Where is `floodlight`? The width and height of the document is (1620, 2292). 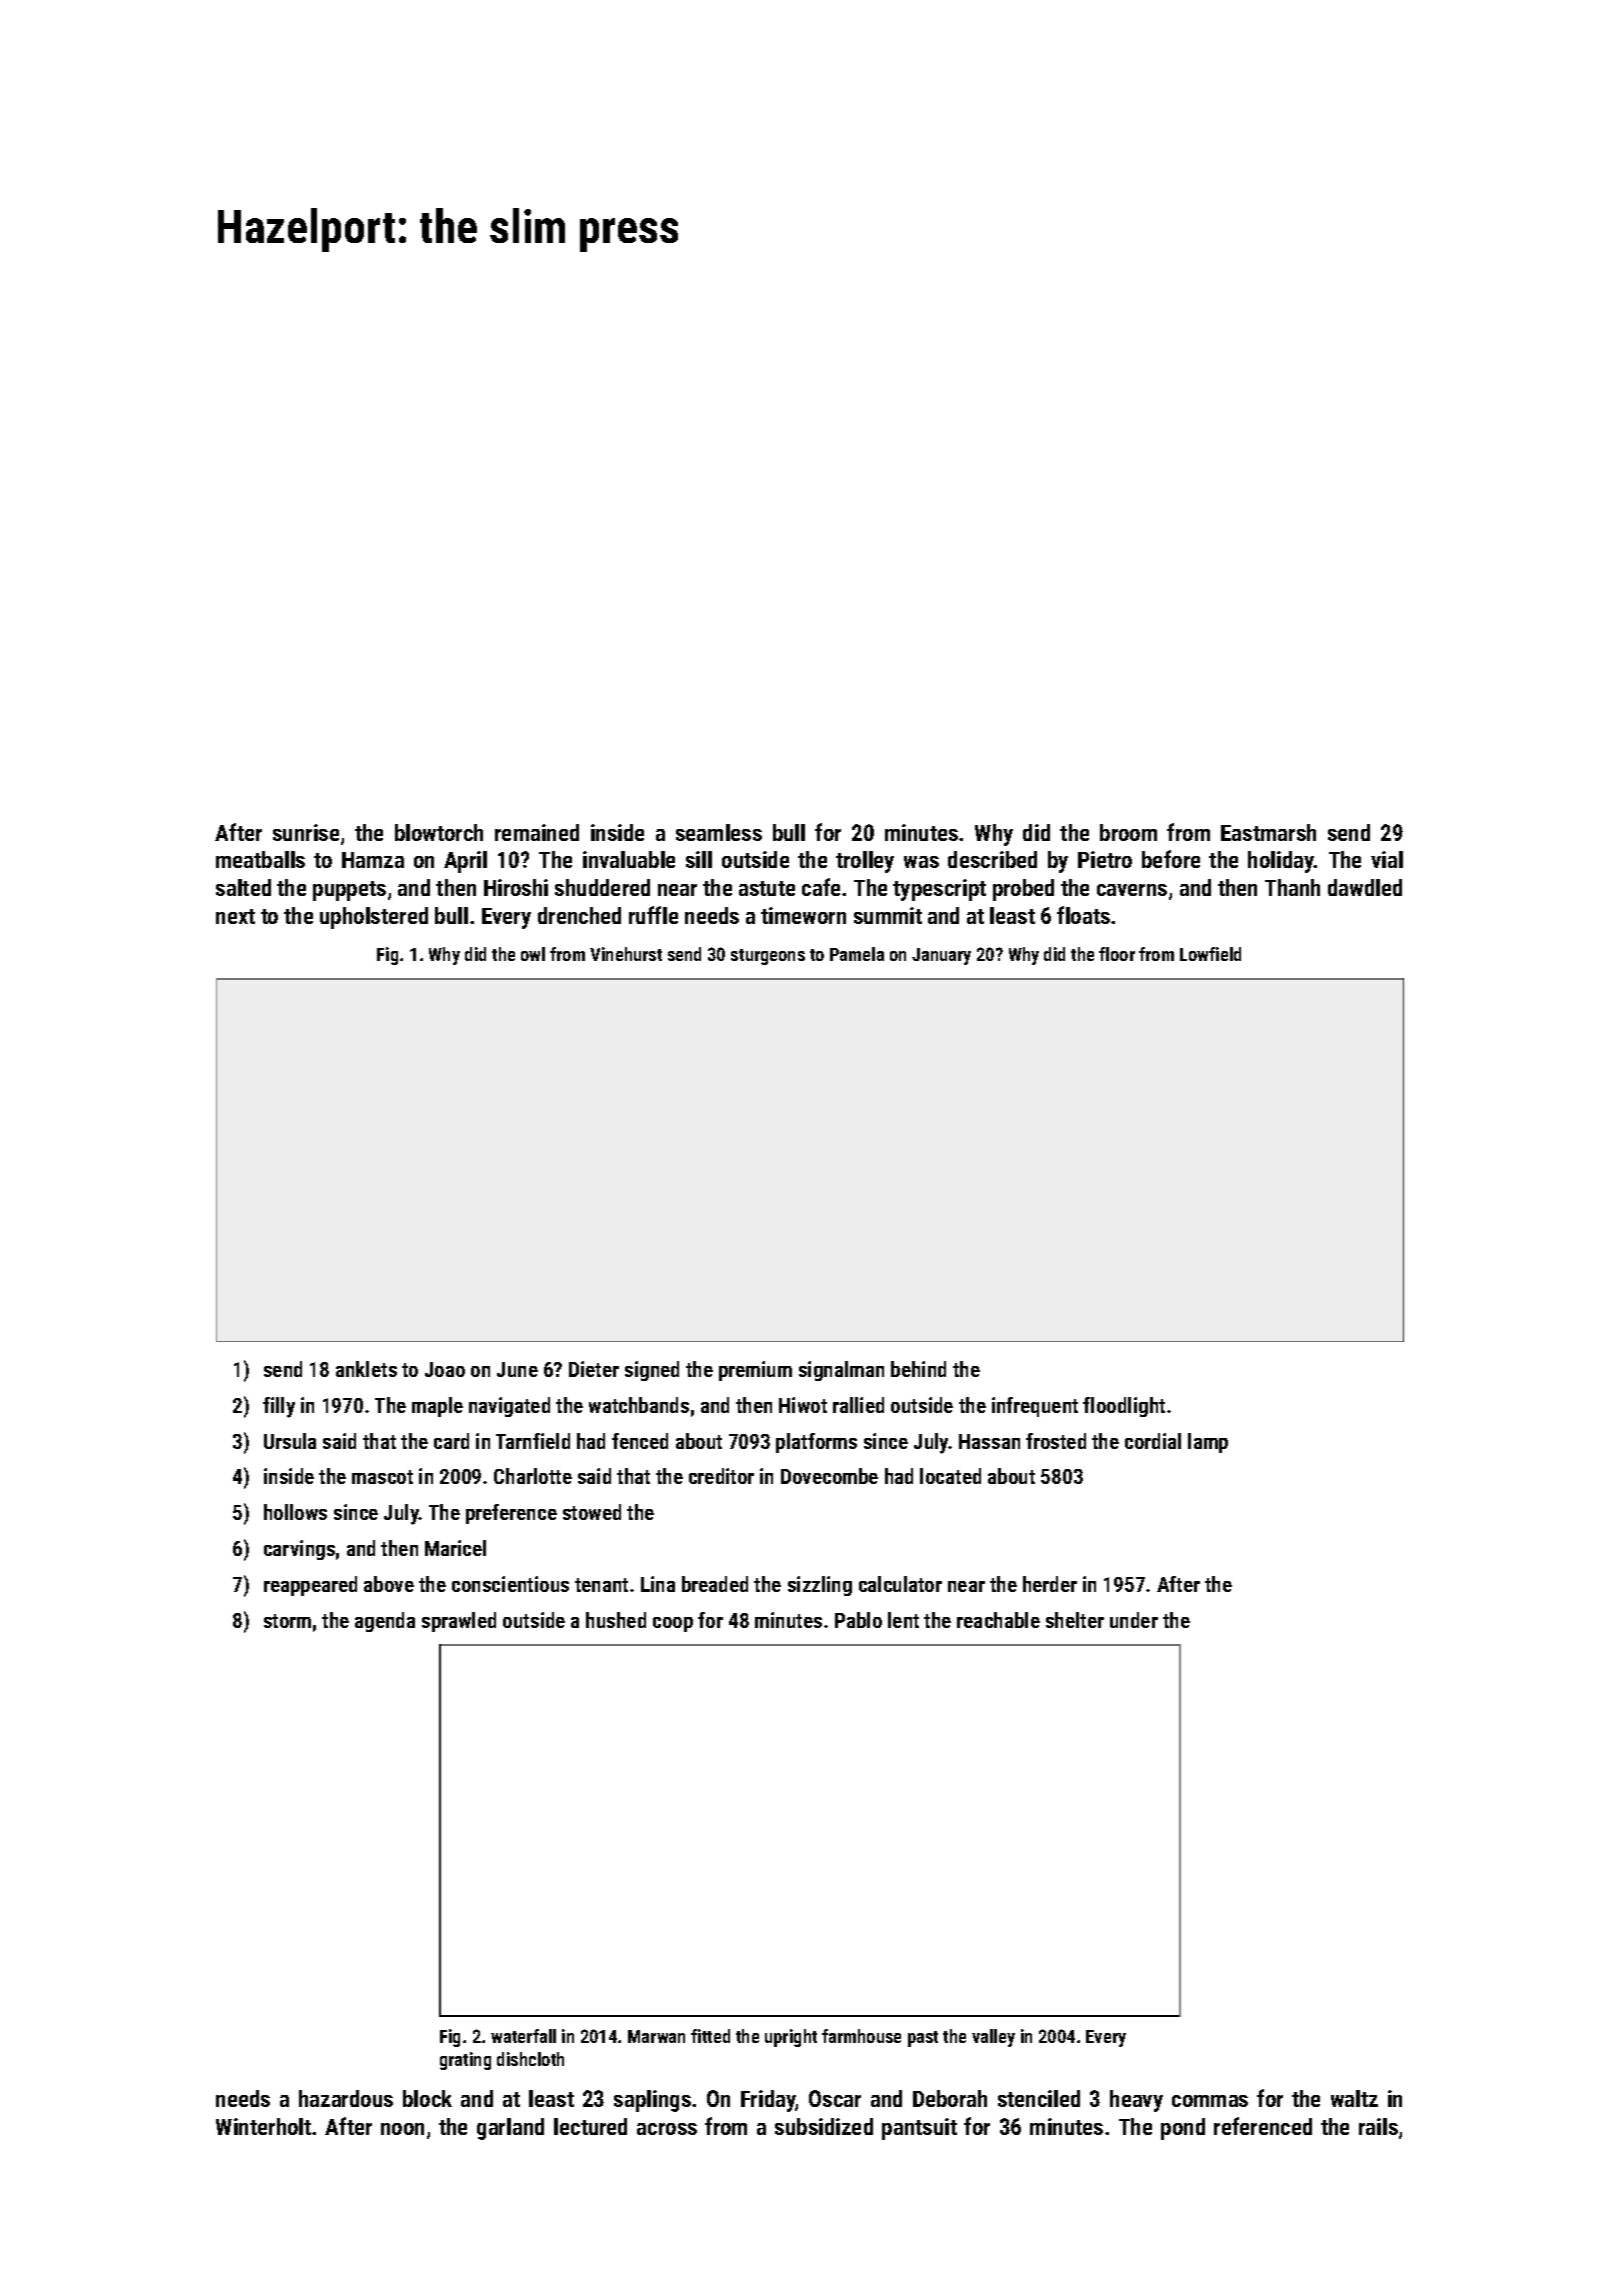 floodlight is located at coordinates (1124, 1407).
